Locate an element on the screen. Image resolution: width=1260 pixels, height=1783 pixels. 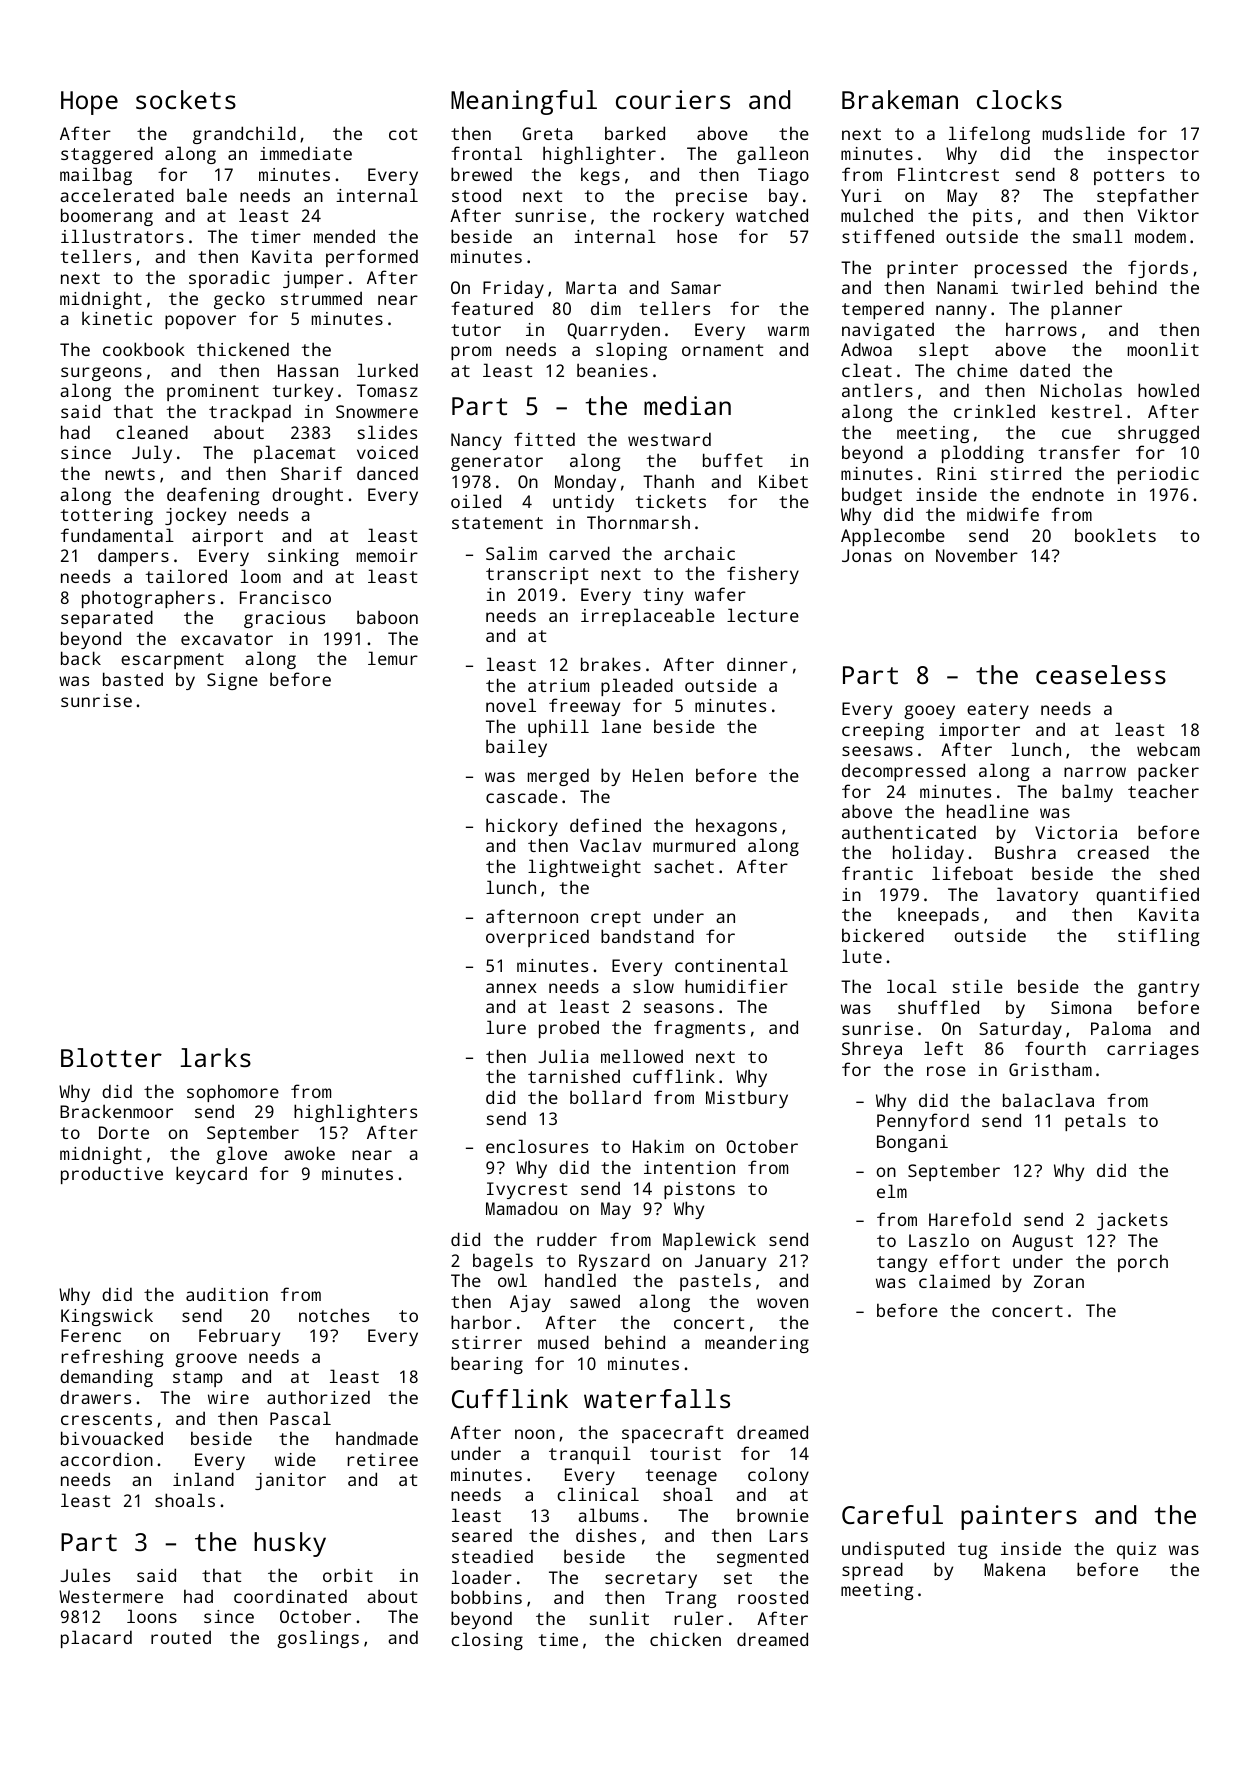
goslings is located at coordinates (318, 1639).
